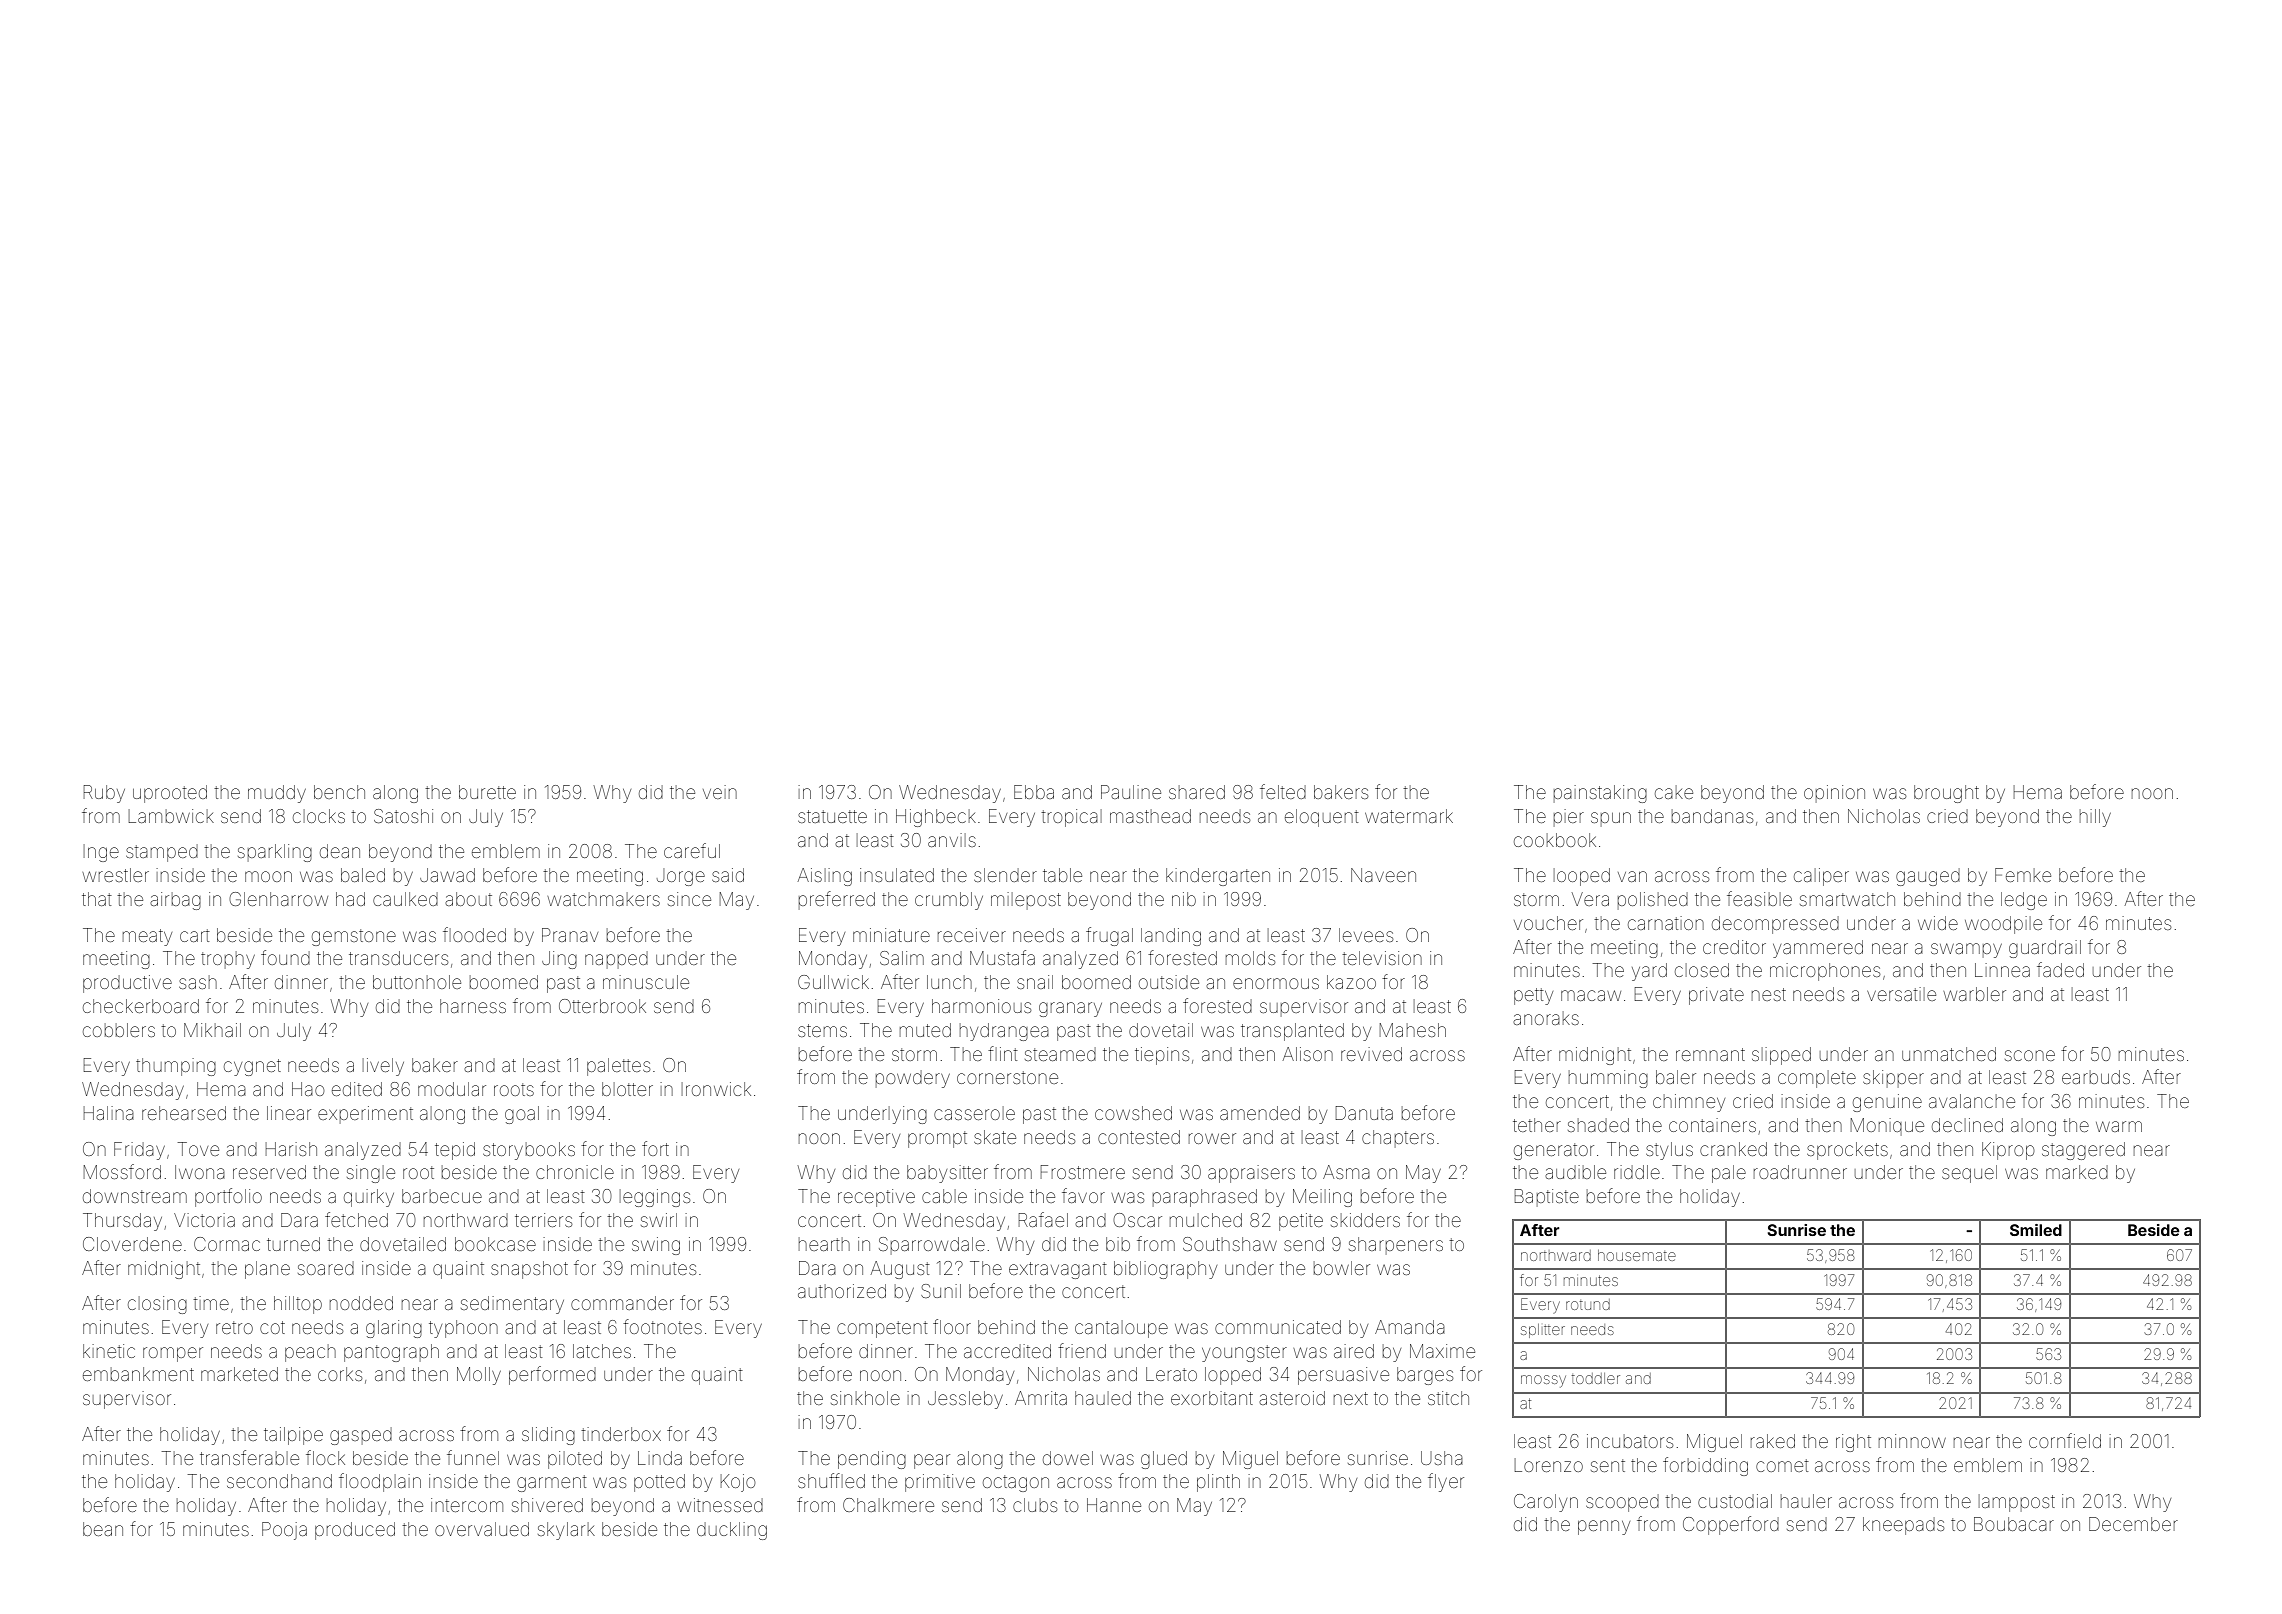 The height and width of the document is (1614, 2282). What do you see at coordinates (1002, 957) in the document?
I see `Mustafa` at bounding box center [1002, 957].
